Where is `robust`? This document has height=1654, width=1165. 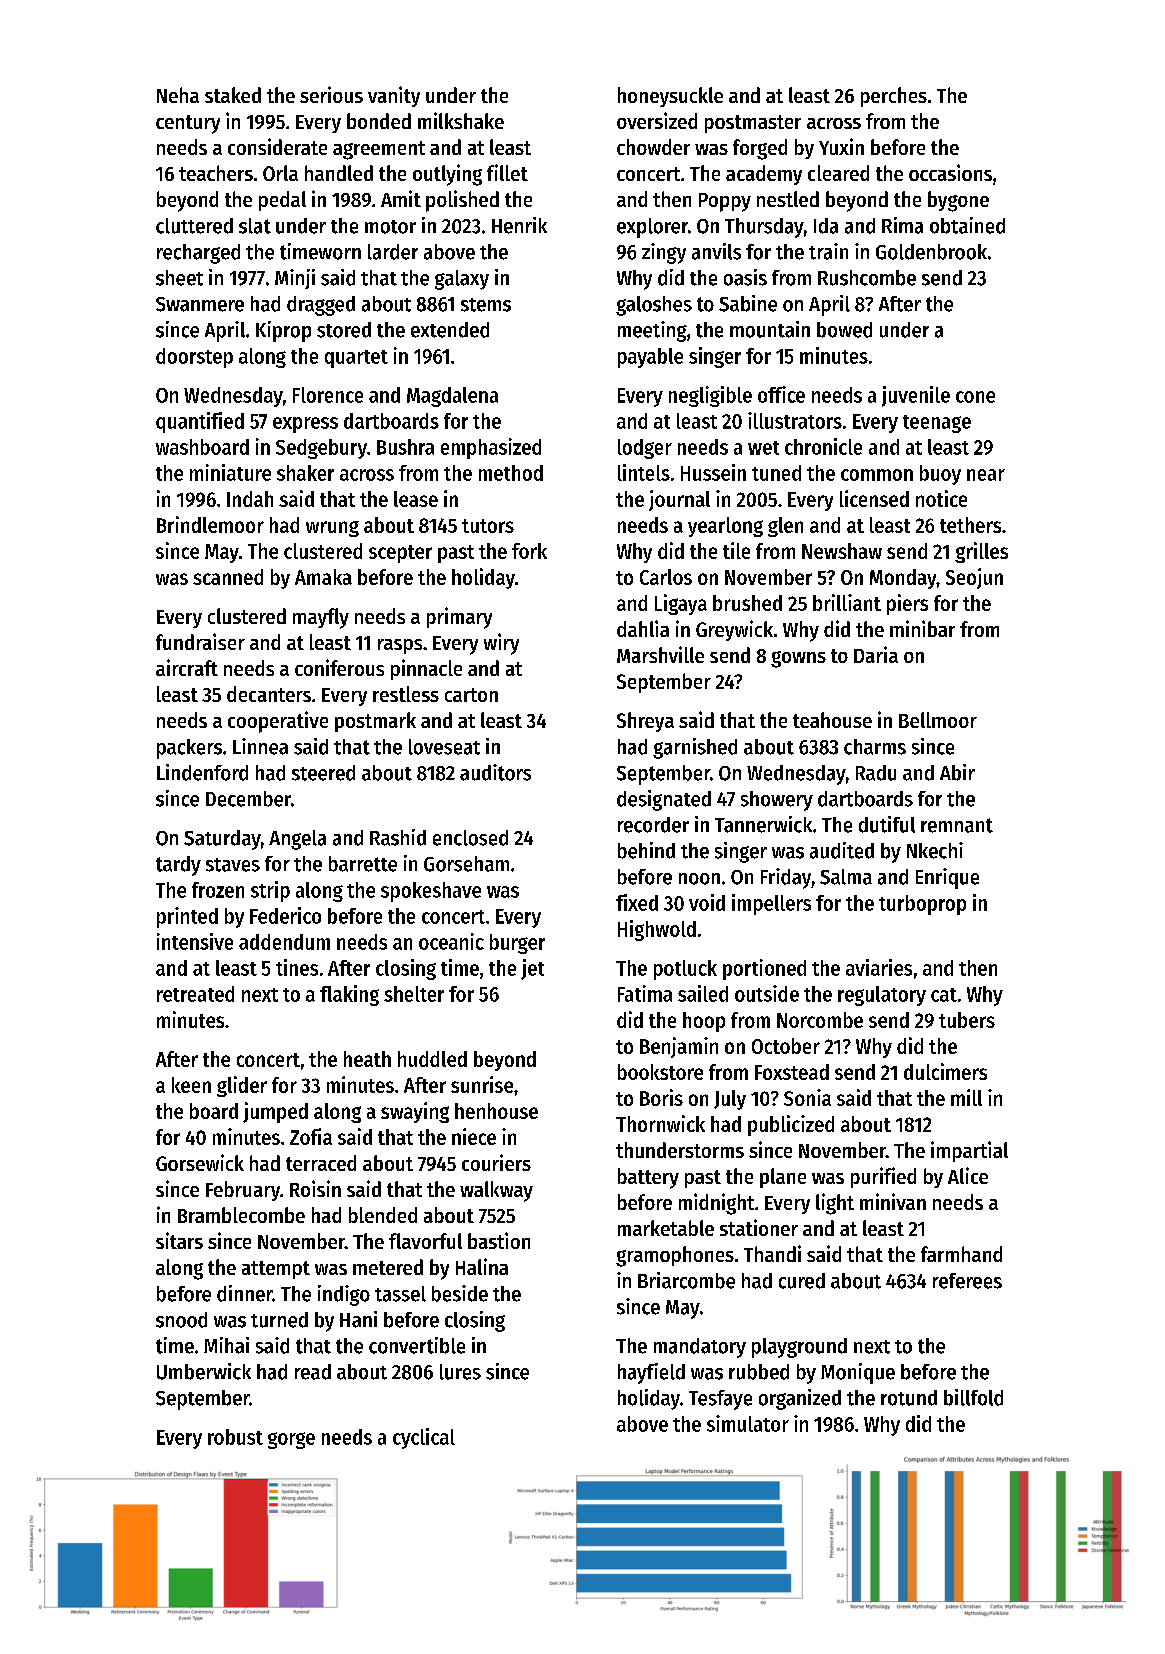 robust is located at coordinates (235, 1437).
